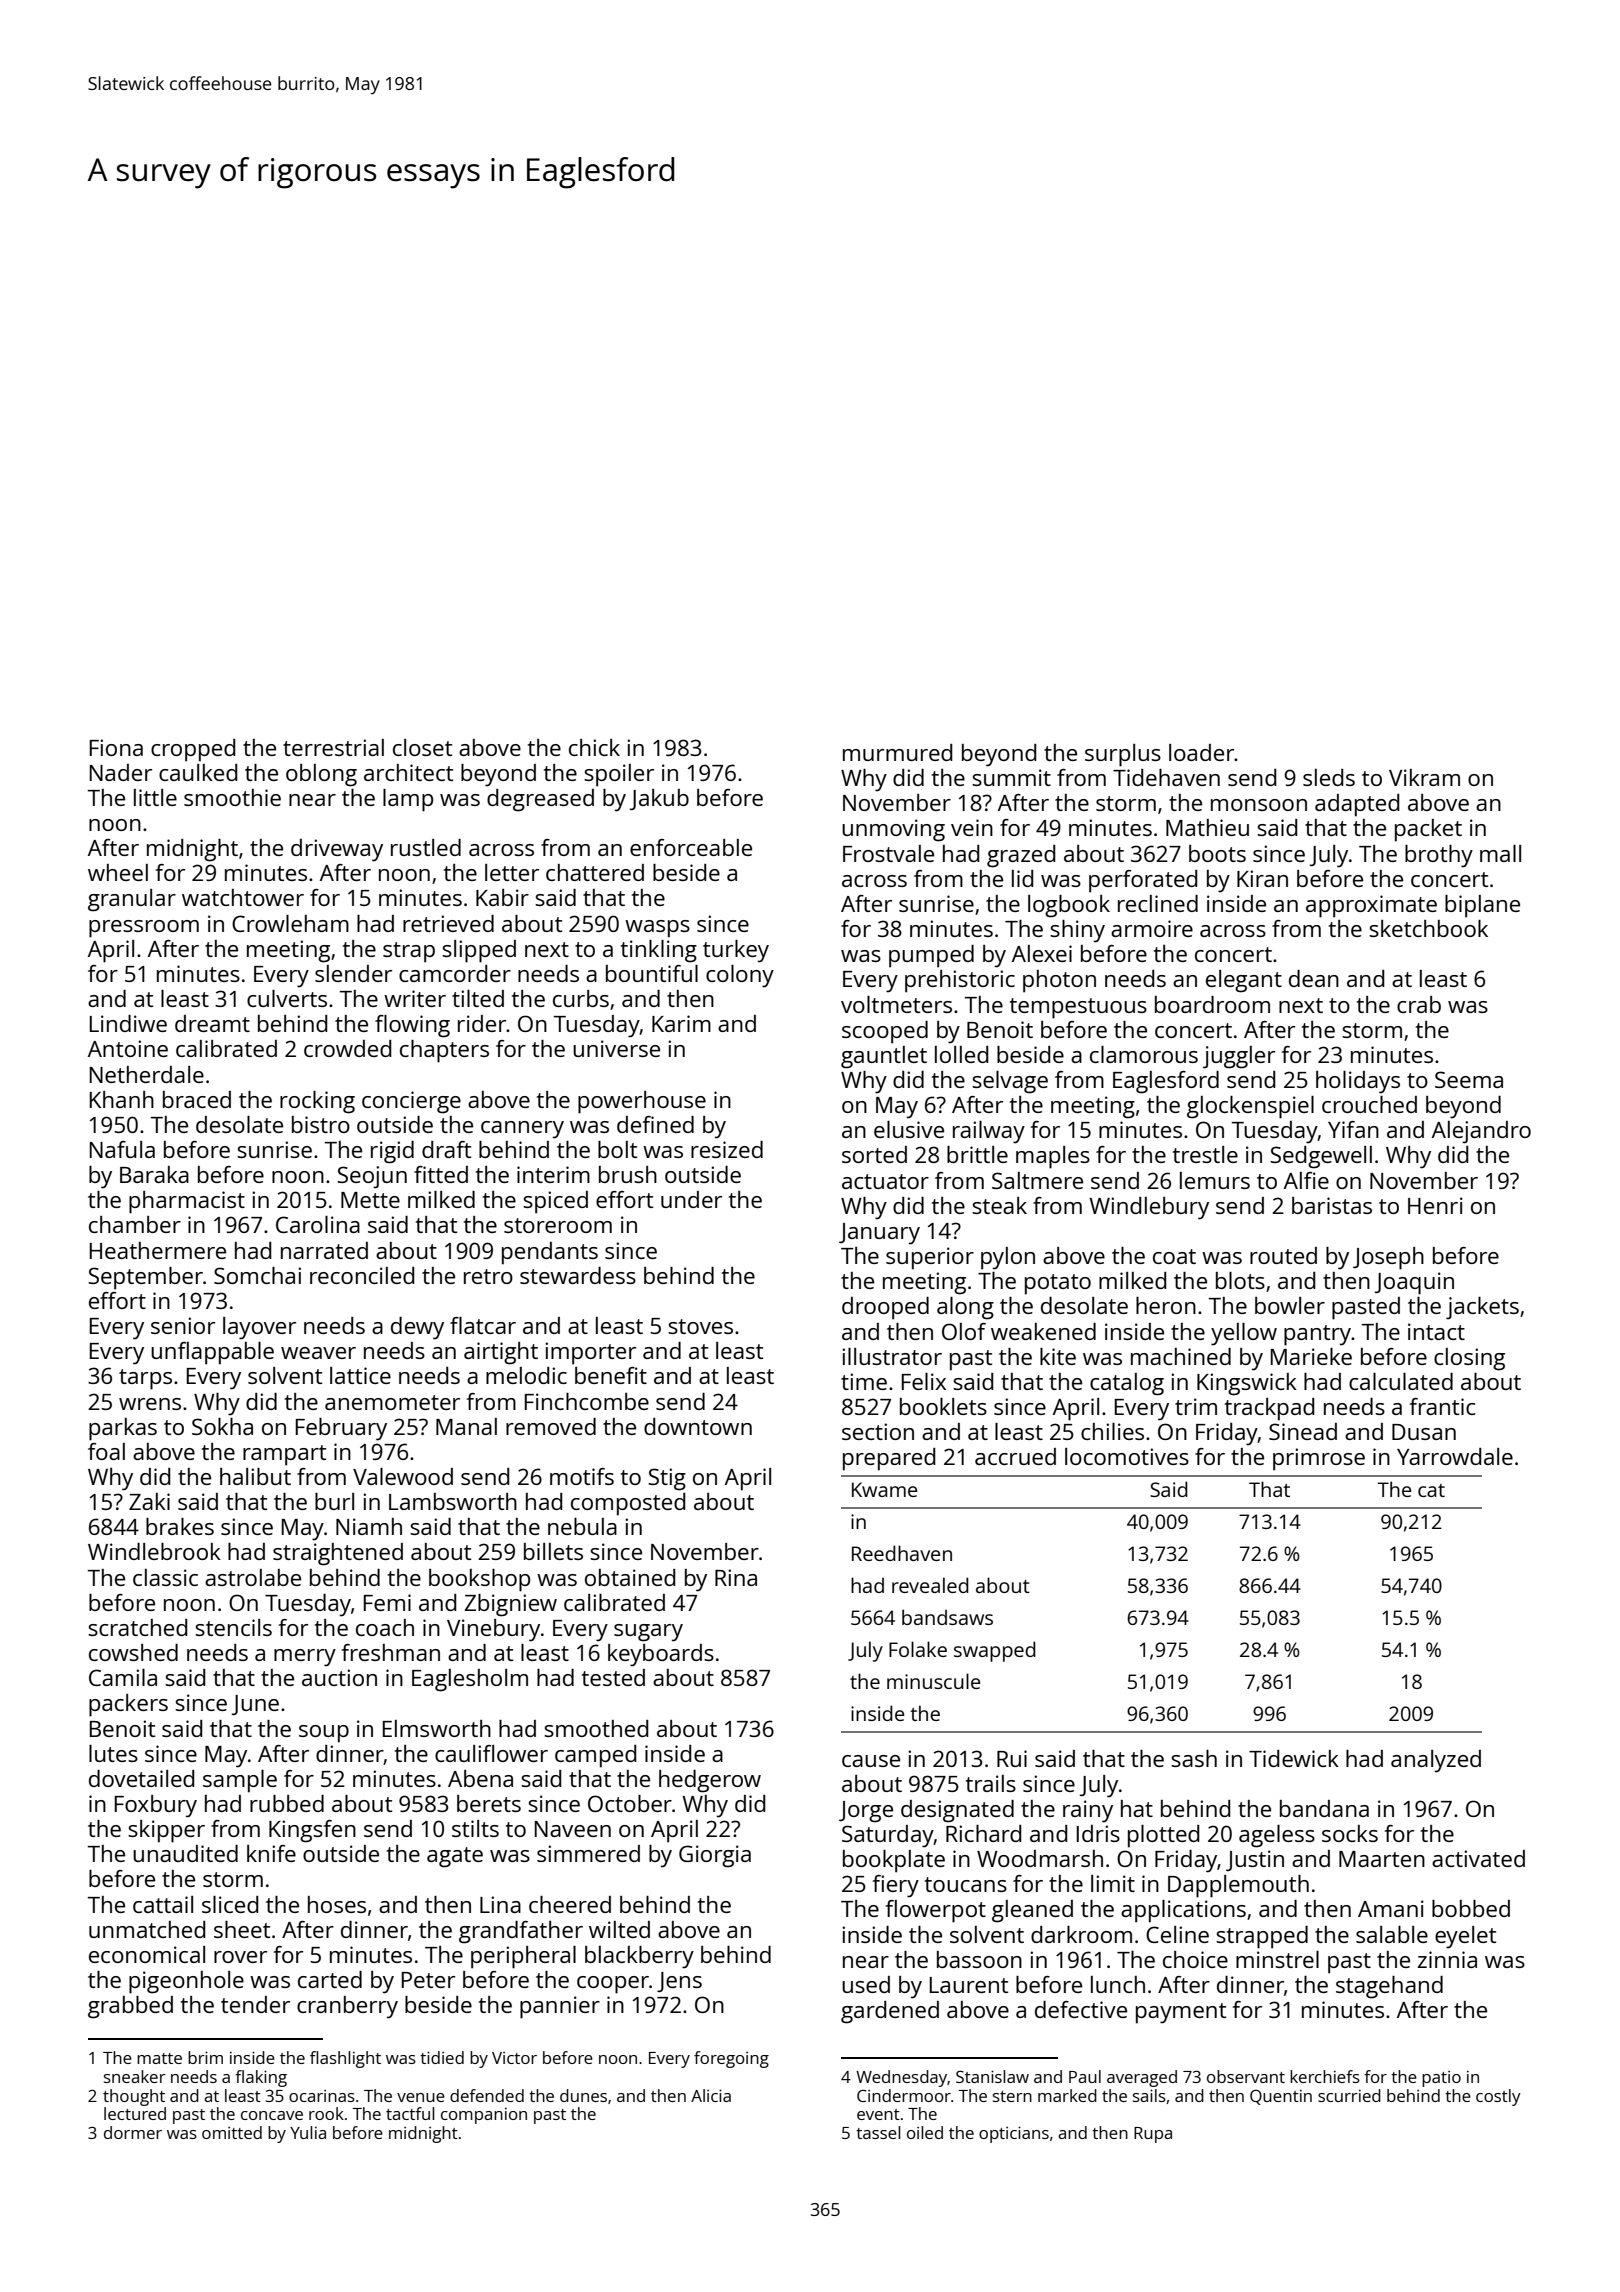 The width and height of the document is (1620, 2292). What do you see at coordinates (1481, 1132) in the document?
I see `Alejandro` at bounding box center [1481, 1132].
